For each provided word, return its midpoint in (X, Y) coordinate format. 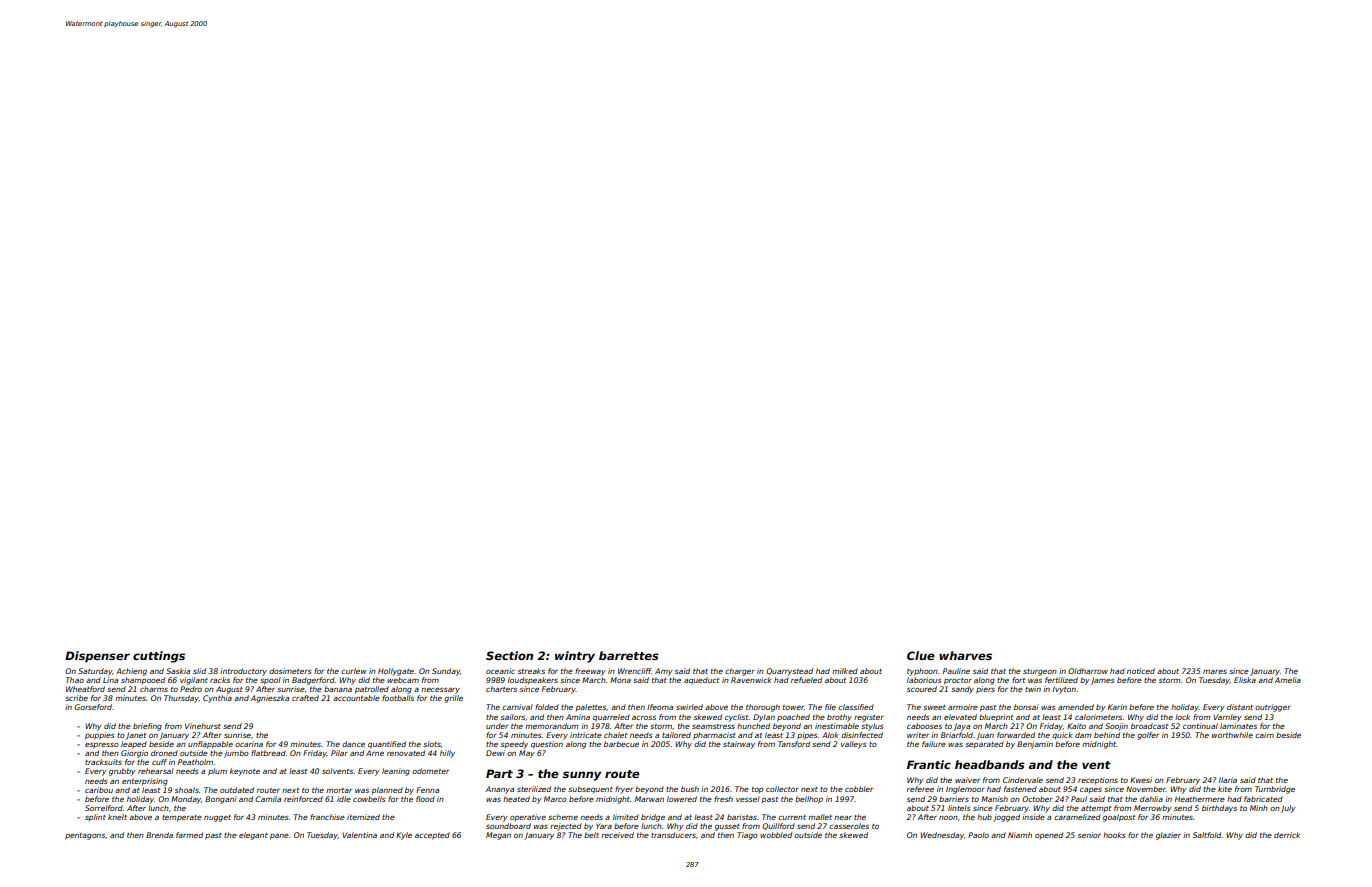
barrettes (629, 655)
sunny (582, 776)
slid (199, 671)
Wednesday (942, 836)
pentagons (85, 836)
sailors (513, 717)
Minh (1259, 808)
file (830, 707)
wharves (965, 655)
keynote (245, 772)
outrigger (1273, 708)
